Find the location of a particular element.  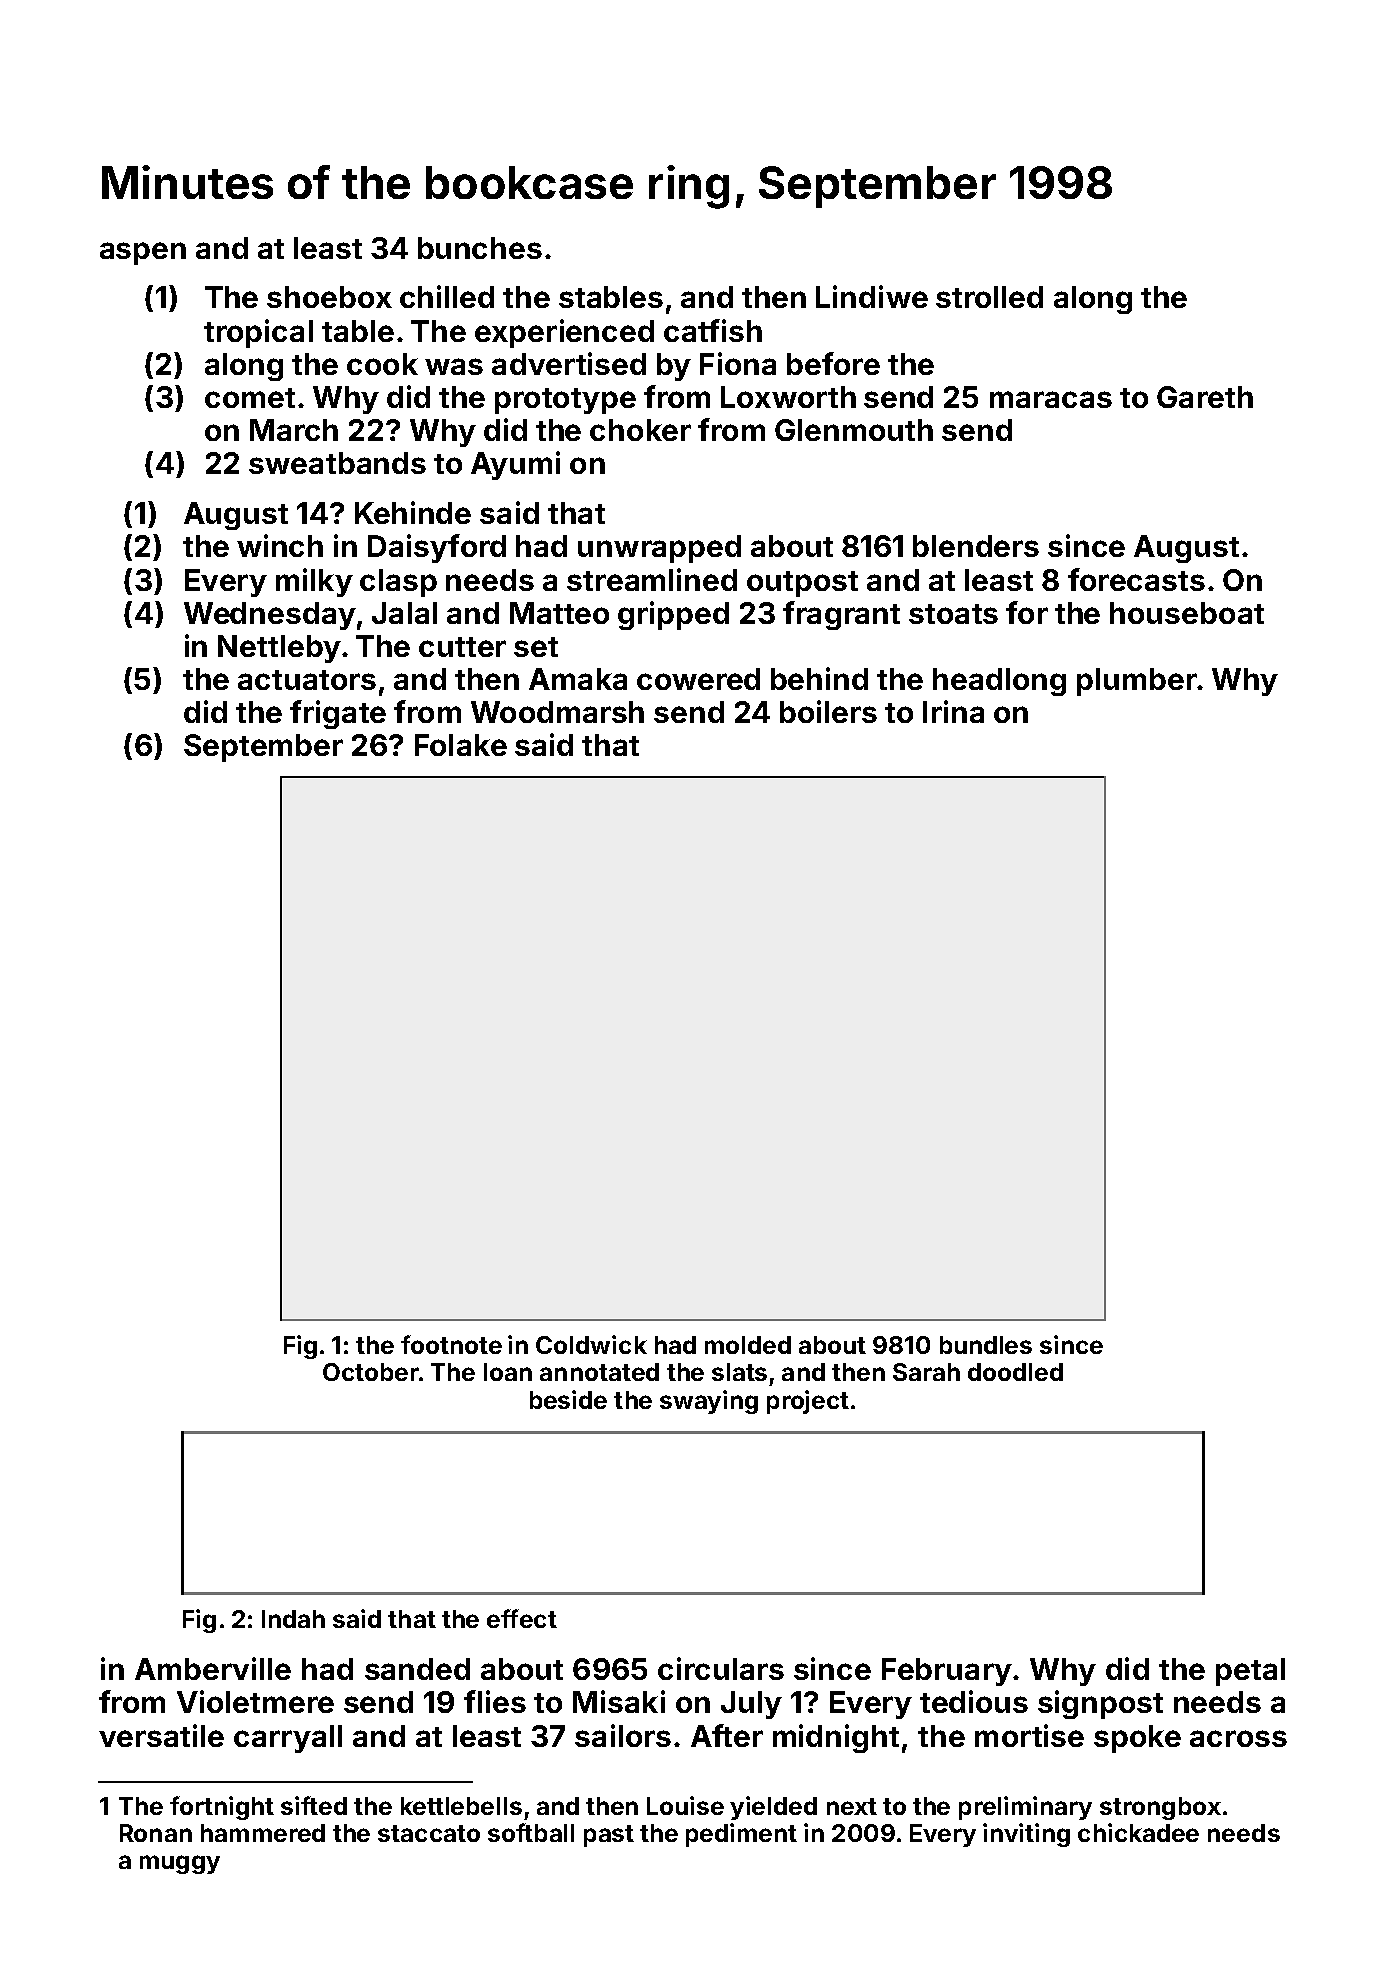

bunches is located at coordinates (480, 248).
